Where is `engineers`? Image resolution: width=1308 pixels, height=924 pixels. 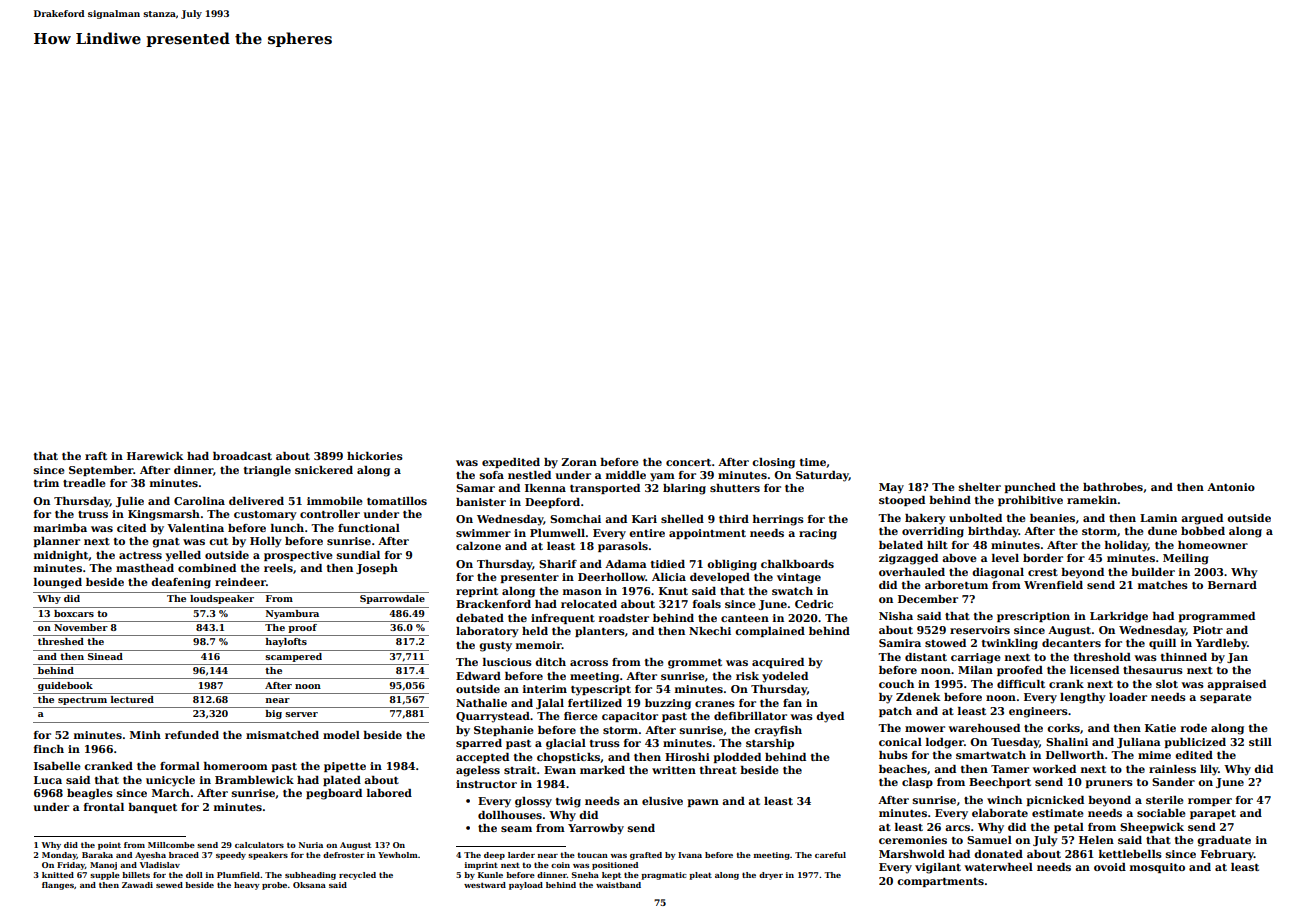 engineers is located at coordinates (1038, 712).
